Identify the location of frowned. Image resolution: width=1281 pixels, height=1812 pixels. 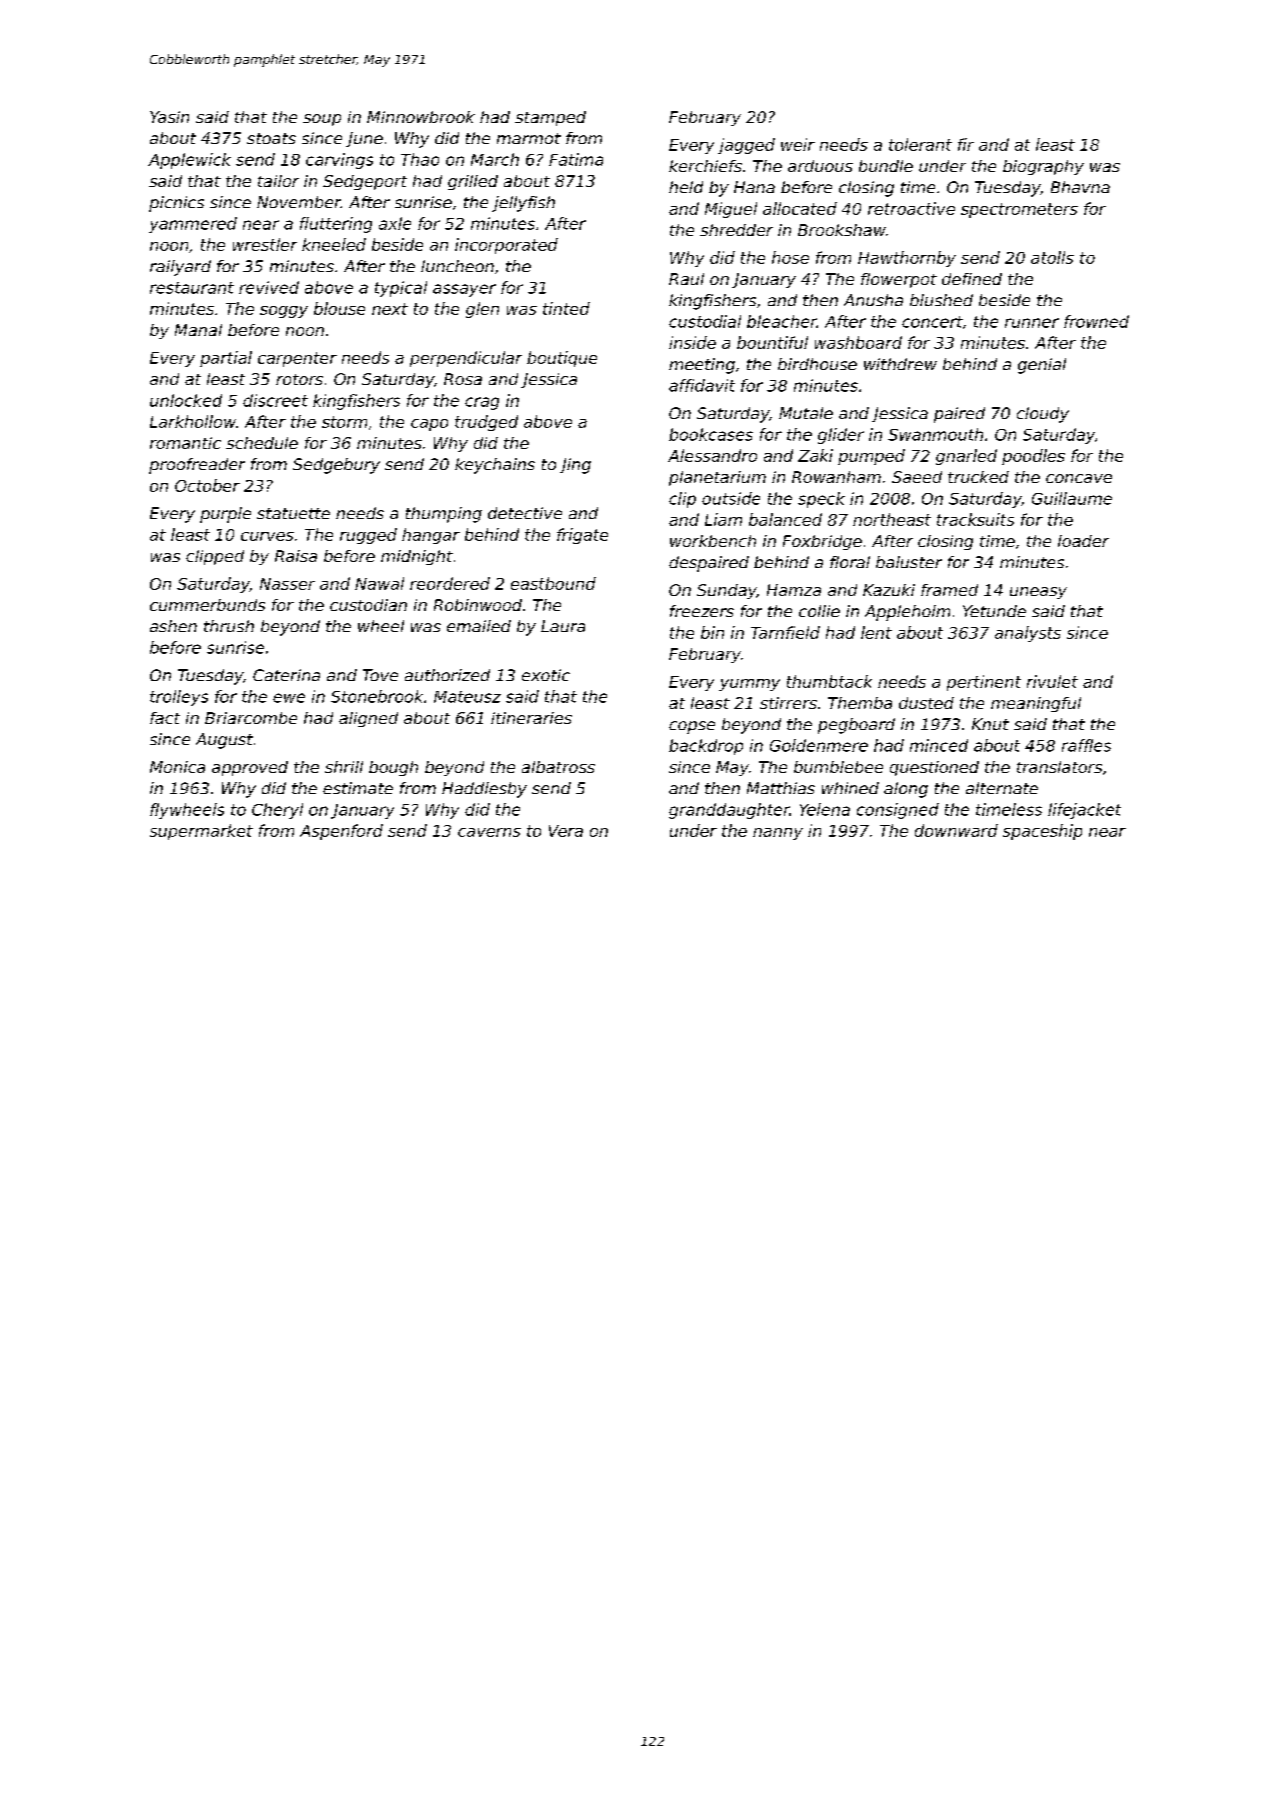
(1096, 321).
